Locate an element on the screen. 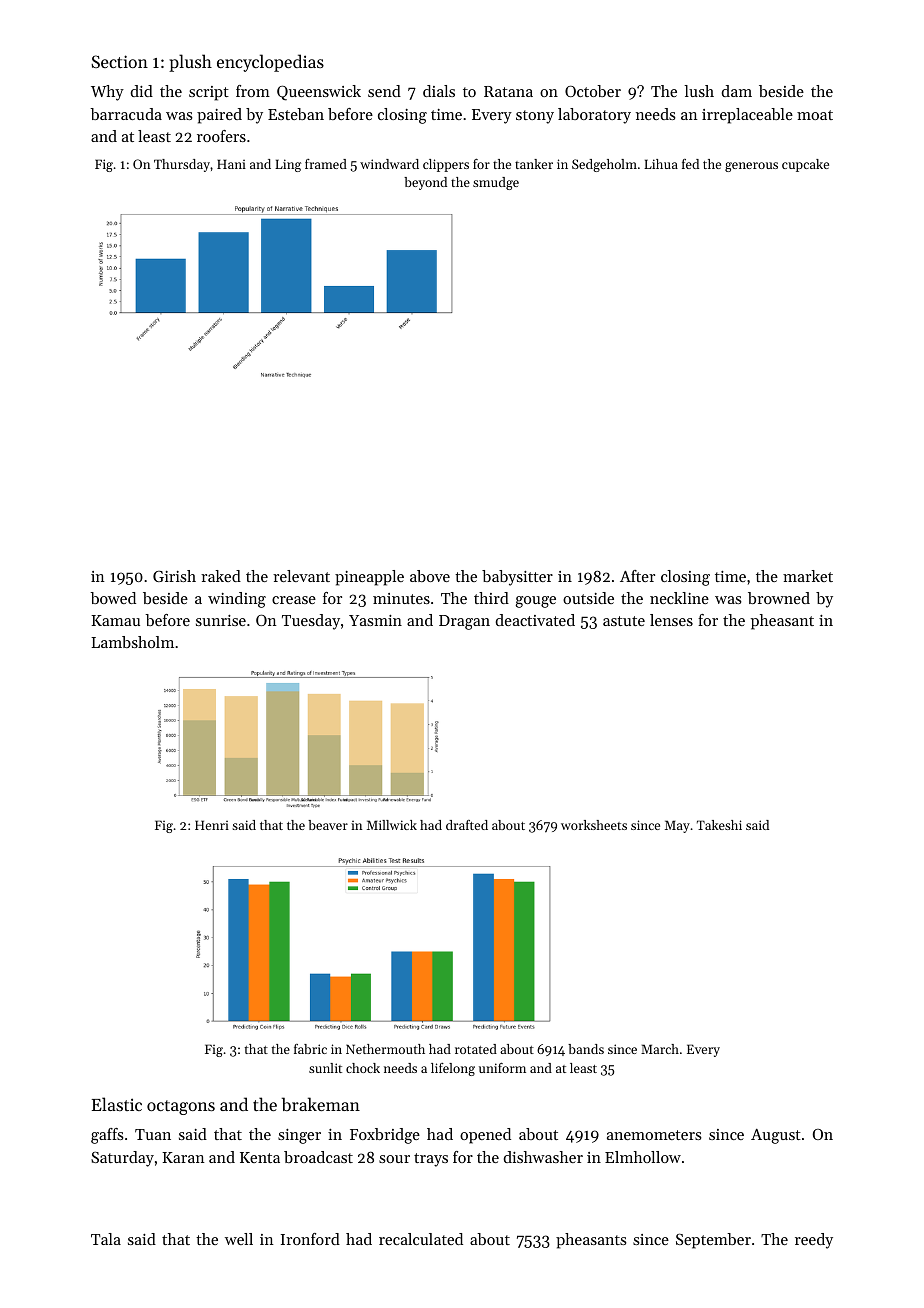  encyclopedias is located at coordinates (270, 63).
